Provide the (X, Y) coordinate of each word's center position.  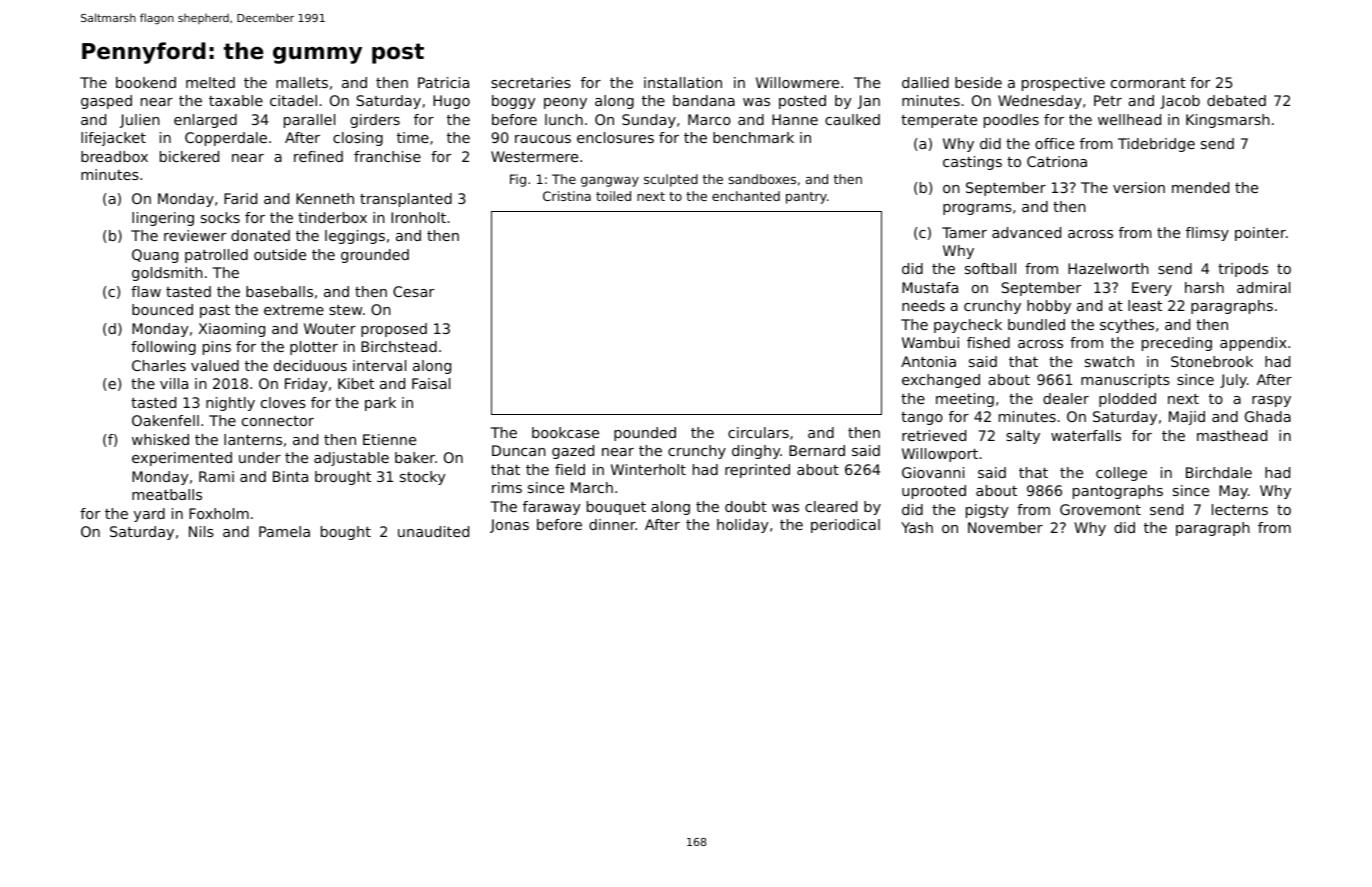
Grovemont (1100, 509)
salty (1023, 437)
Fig (518, 180)
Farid (240, 198)
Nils (201, 531)
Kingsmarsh (1228, 121)
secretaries (531, 82)
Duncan (519, 450)
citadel (293, 100)
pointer (1260, 234)
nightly (230, 404)
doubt (746, 506)
